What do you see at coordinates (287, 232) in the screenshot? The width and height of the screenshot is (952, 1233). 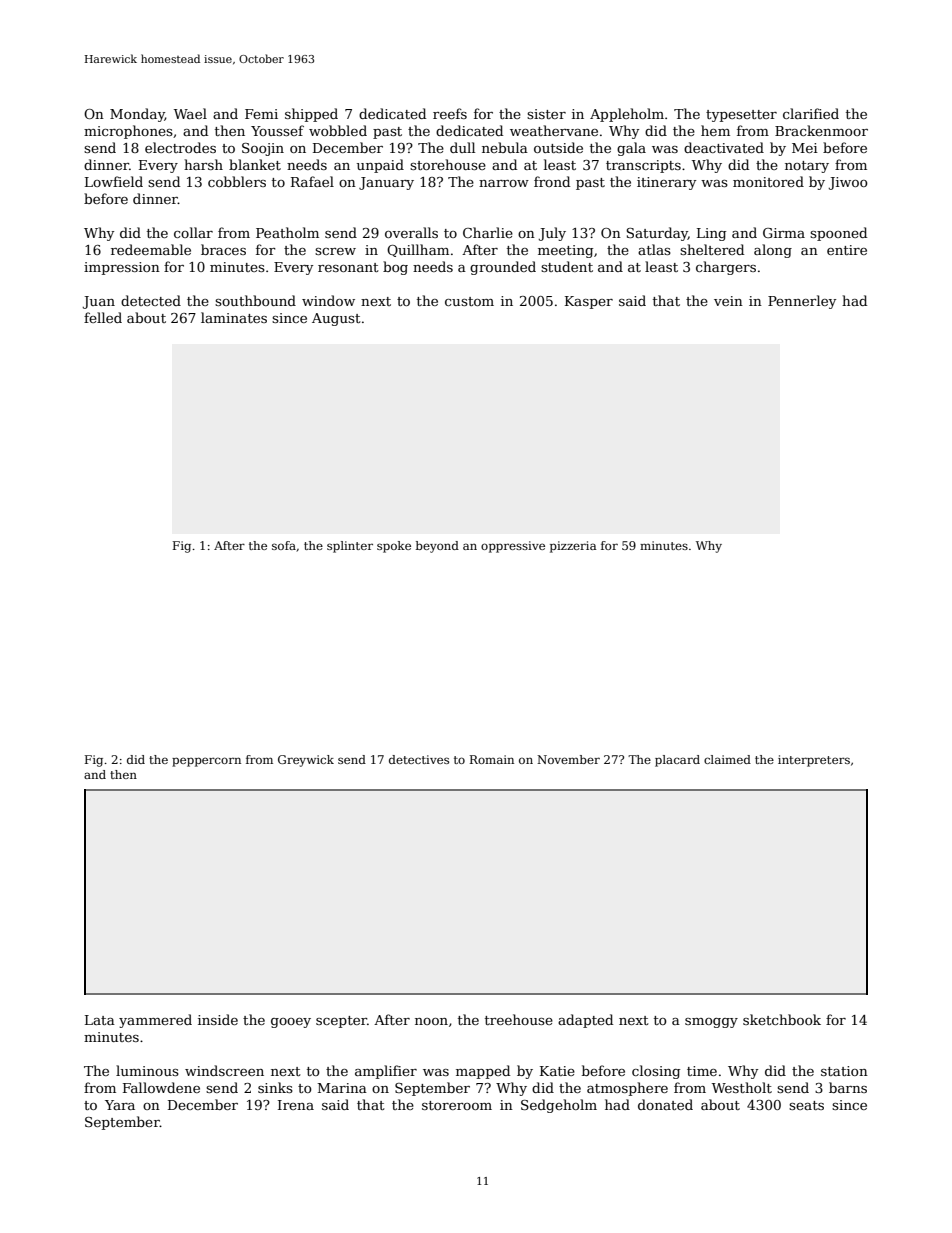 I see `Peatholm` at bounding box center [287, 232].
